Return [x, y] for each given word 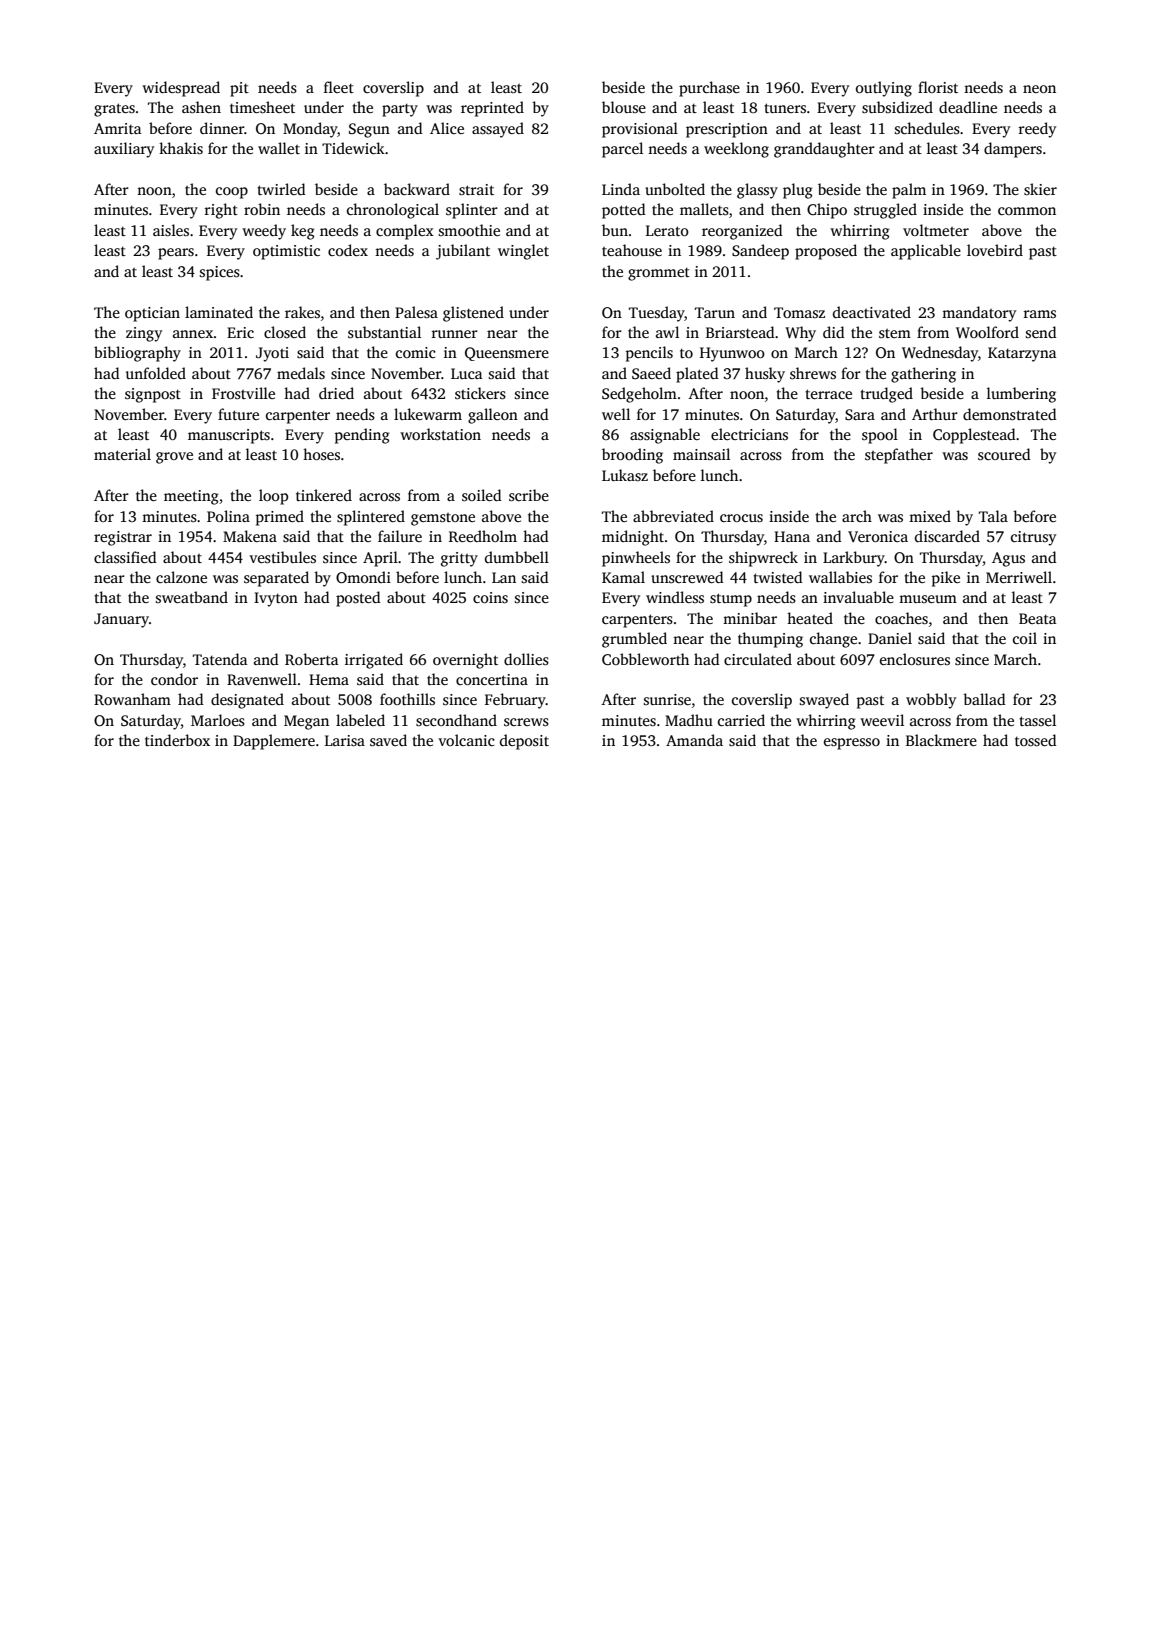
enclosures [915, 659]
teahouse [632, 250]
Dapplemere [274, 742]
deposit [524, 742]
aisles [171, 230]
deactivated [872, 312]
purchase [709, 89]
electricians [749, 434]
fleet [339, 87]
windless [675, 597]
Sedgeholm [639, 395]
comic [416, 352]
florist [938, 87]
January [121, 620]
